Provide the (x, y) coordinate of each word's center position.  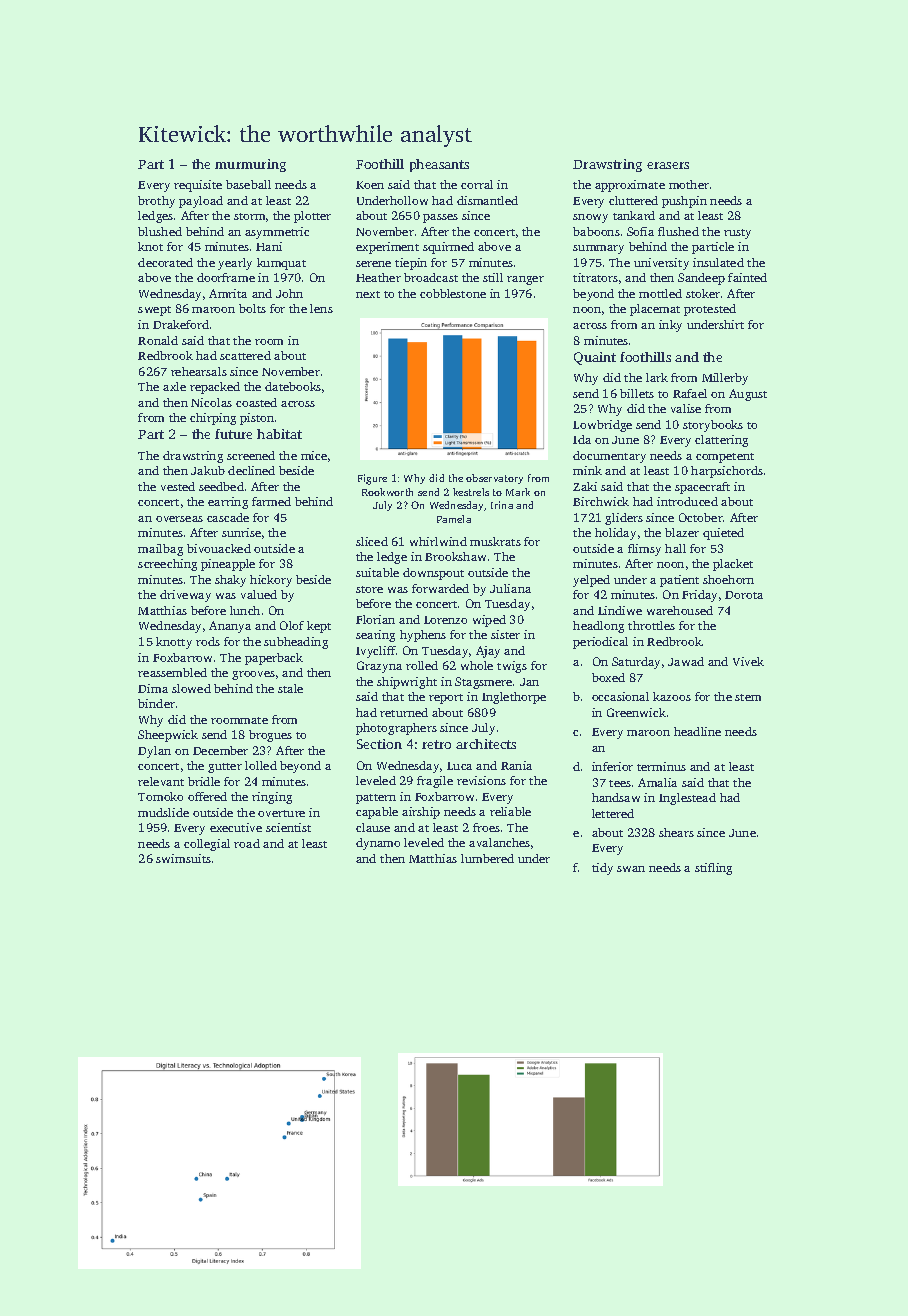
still (493, 277)
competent (725, 458)
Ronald (158, 340)
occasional (620, 696)
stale (290, 688)
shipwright (407, 683)
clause (373, 827)
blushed (160, 231)
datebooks (293, 386)
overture (281, 813)
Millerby (725, 379)
